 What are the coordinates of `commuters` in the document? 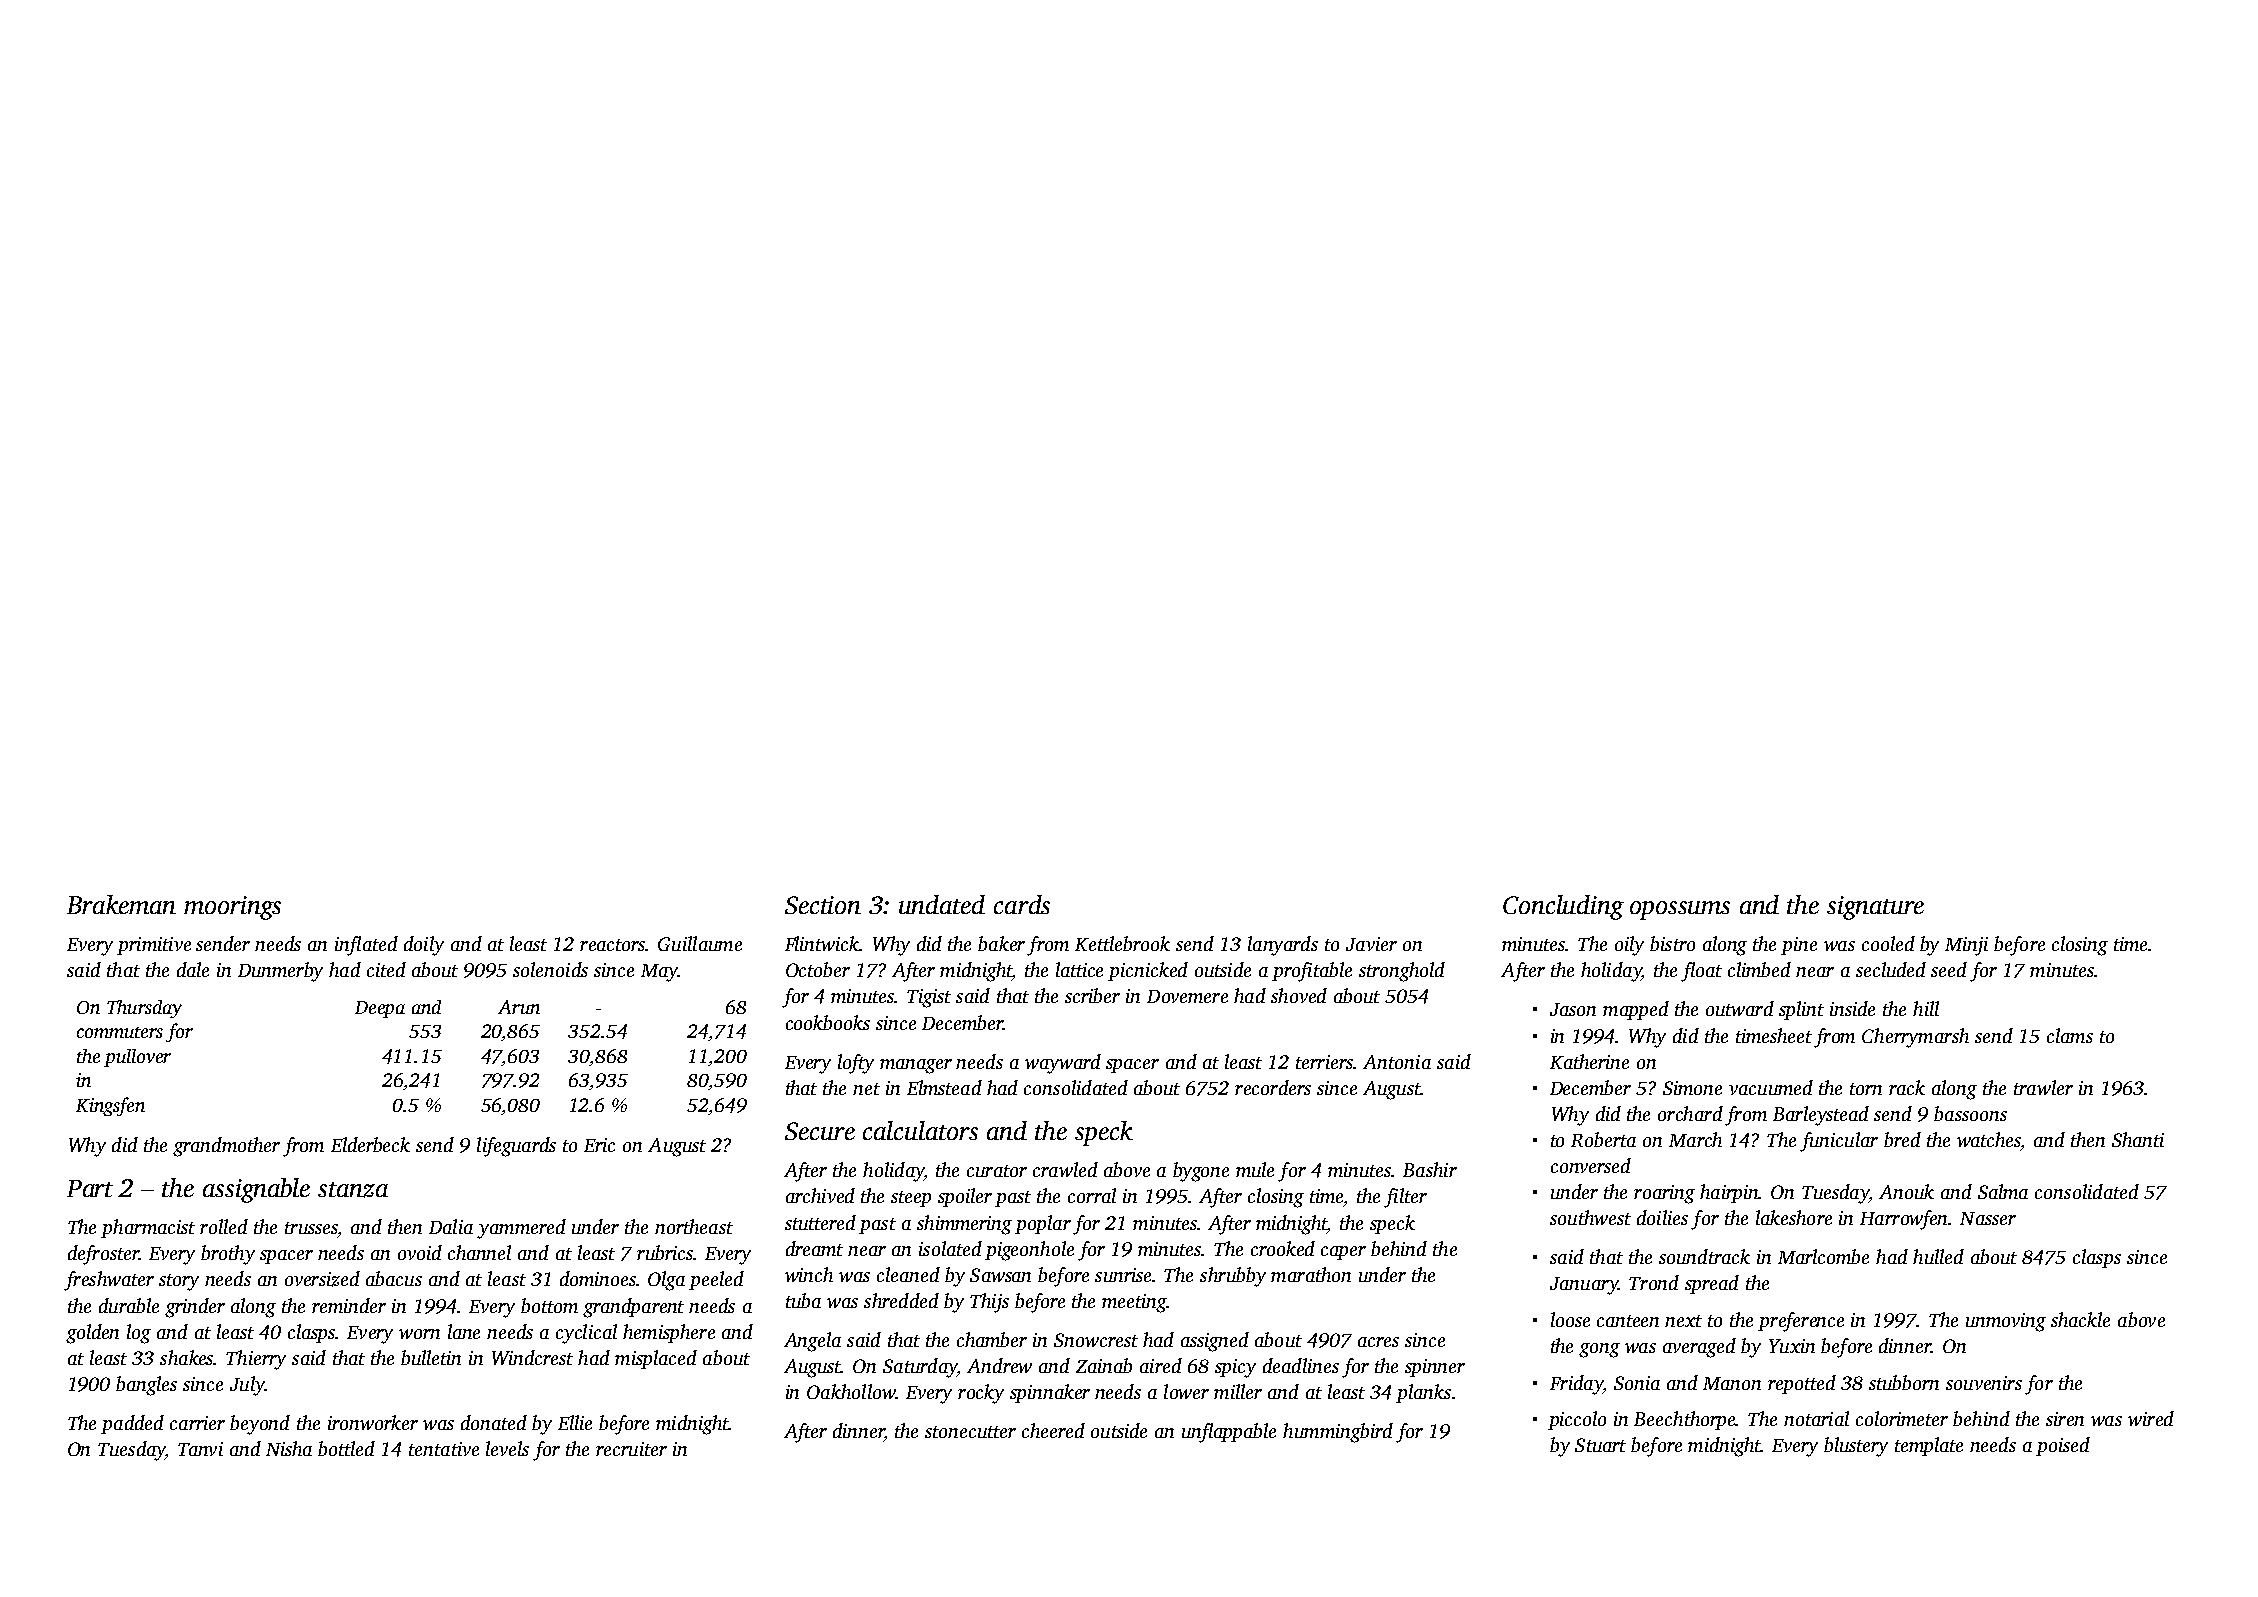 It's located at (120, 1032).
